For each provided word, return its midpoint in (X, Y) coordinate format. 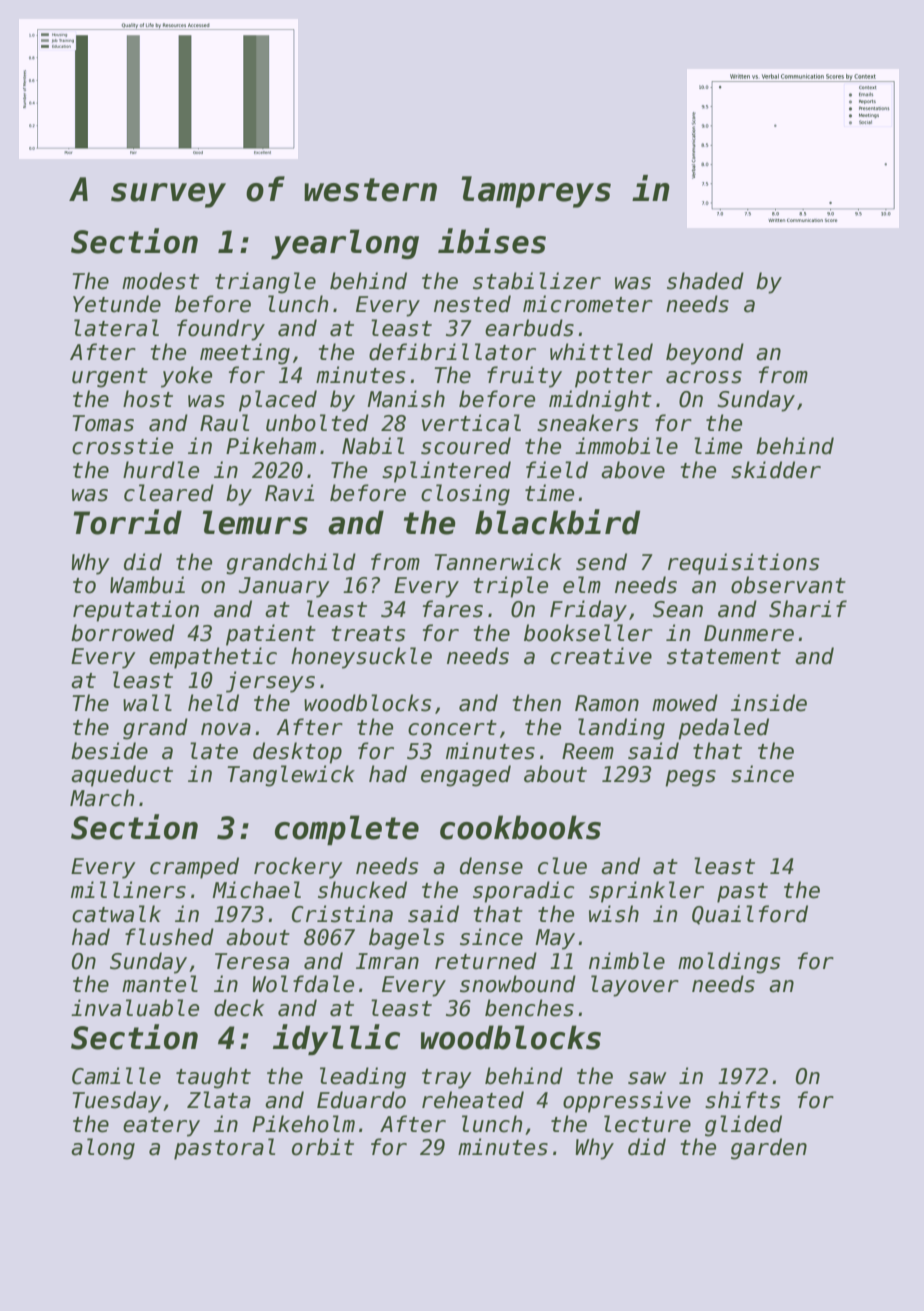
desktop (297, 753)
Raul (224, 423)
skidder (776, 470)
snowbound (518, 984)
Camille (116, 1076)
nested (472, 304)
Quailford (750, 915)
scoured (466, 446)
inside (769, 703)
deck (239, 1008)
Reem (588, 751)
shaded (705, 281)
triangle (265, 283)
